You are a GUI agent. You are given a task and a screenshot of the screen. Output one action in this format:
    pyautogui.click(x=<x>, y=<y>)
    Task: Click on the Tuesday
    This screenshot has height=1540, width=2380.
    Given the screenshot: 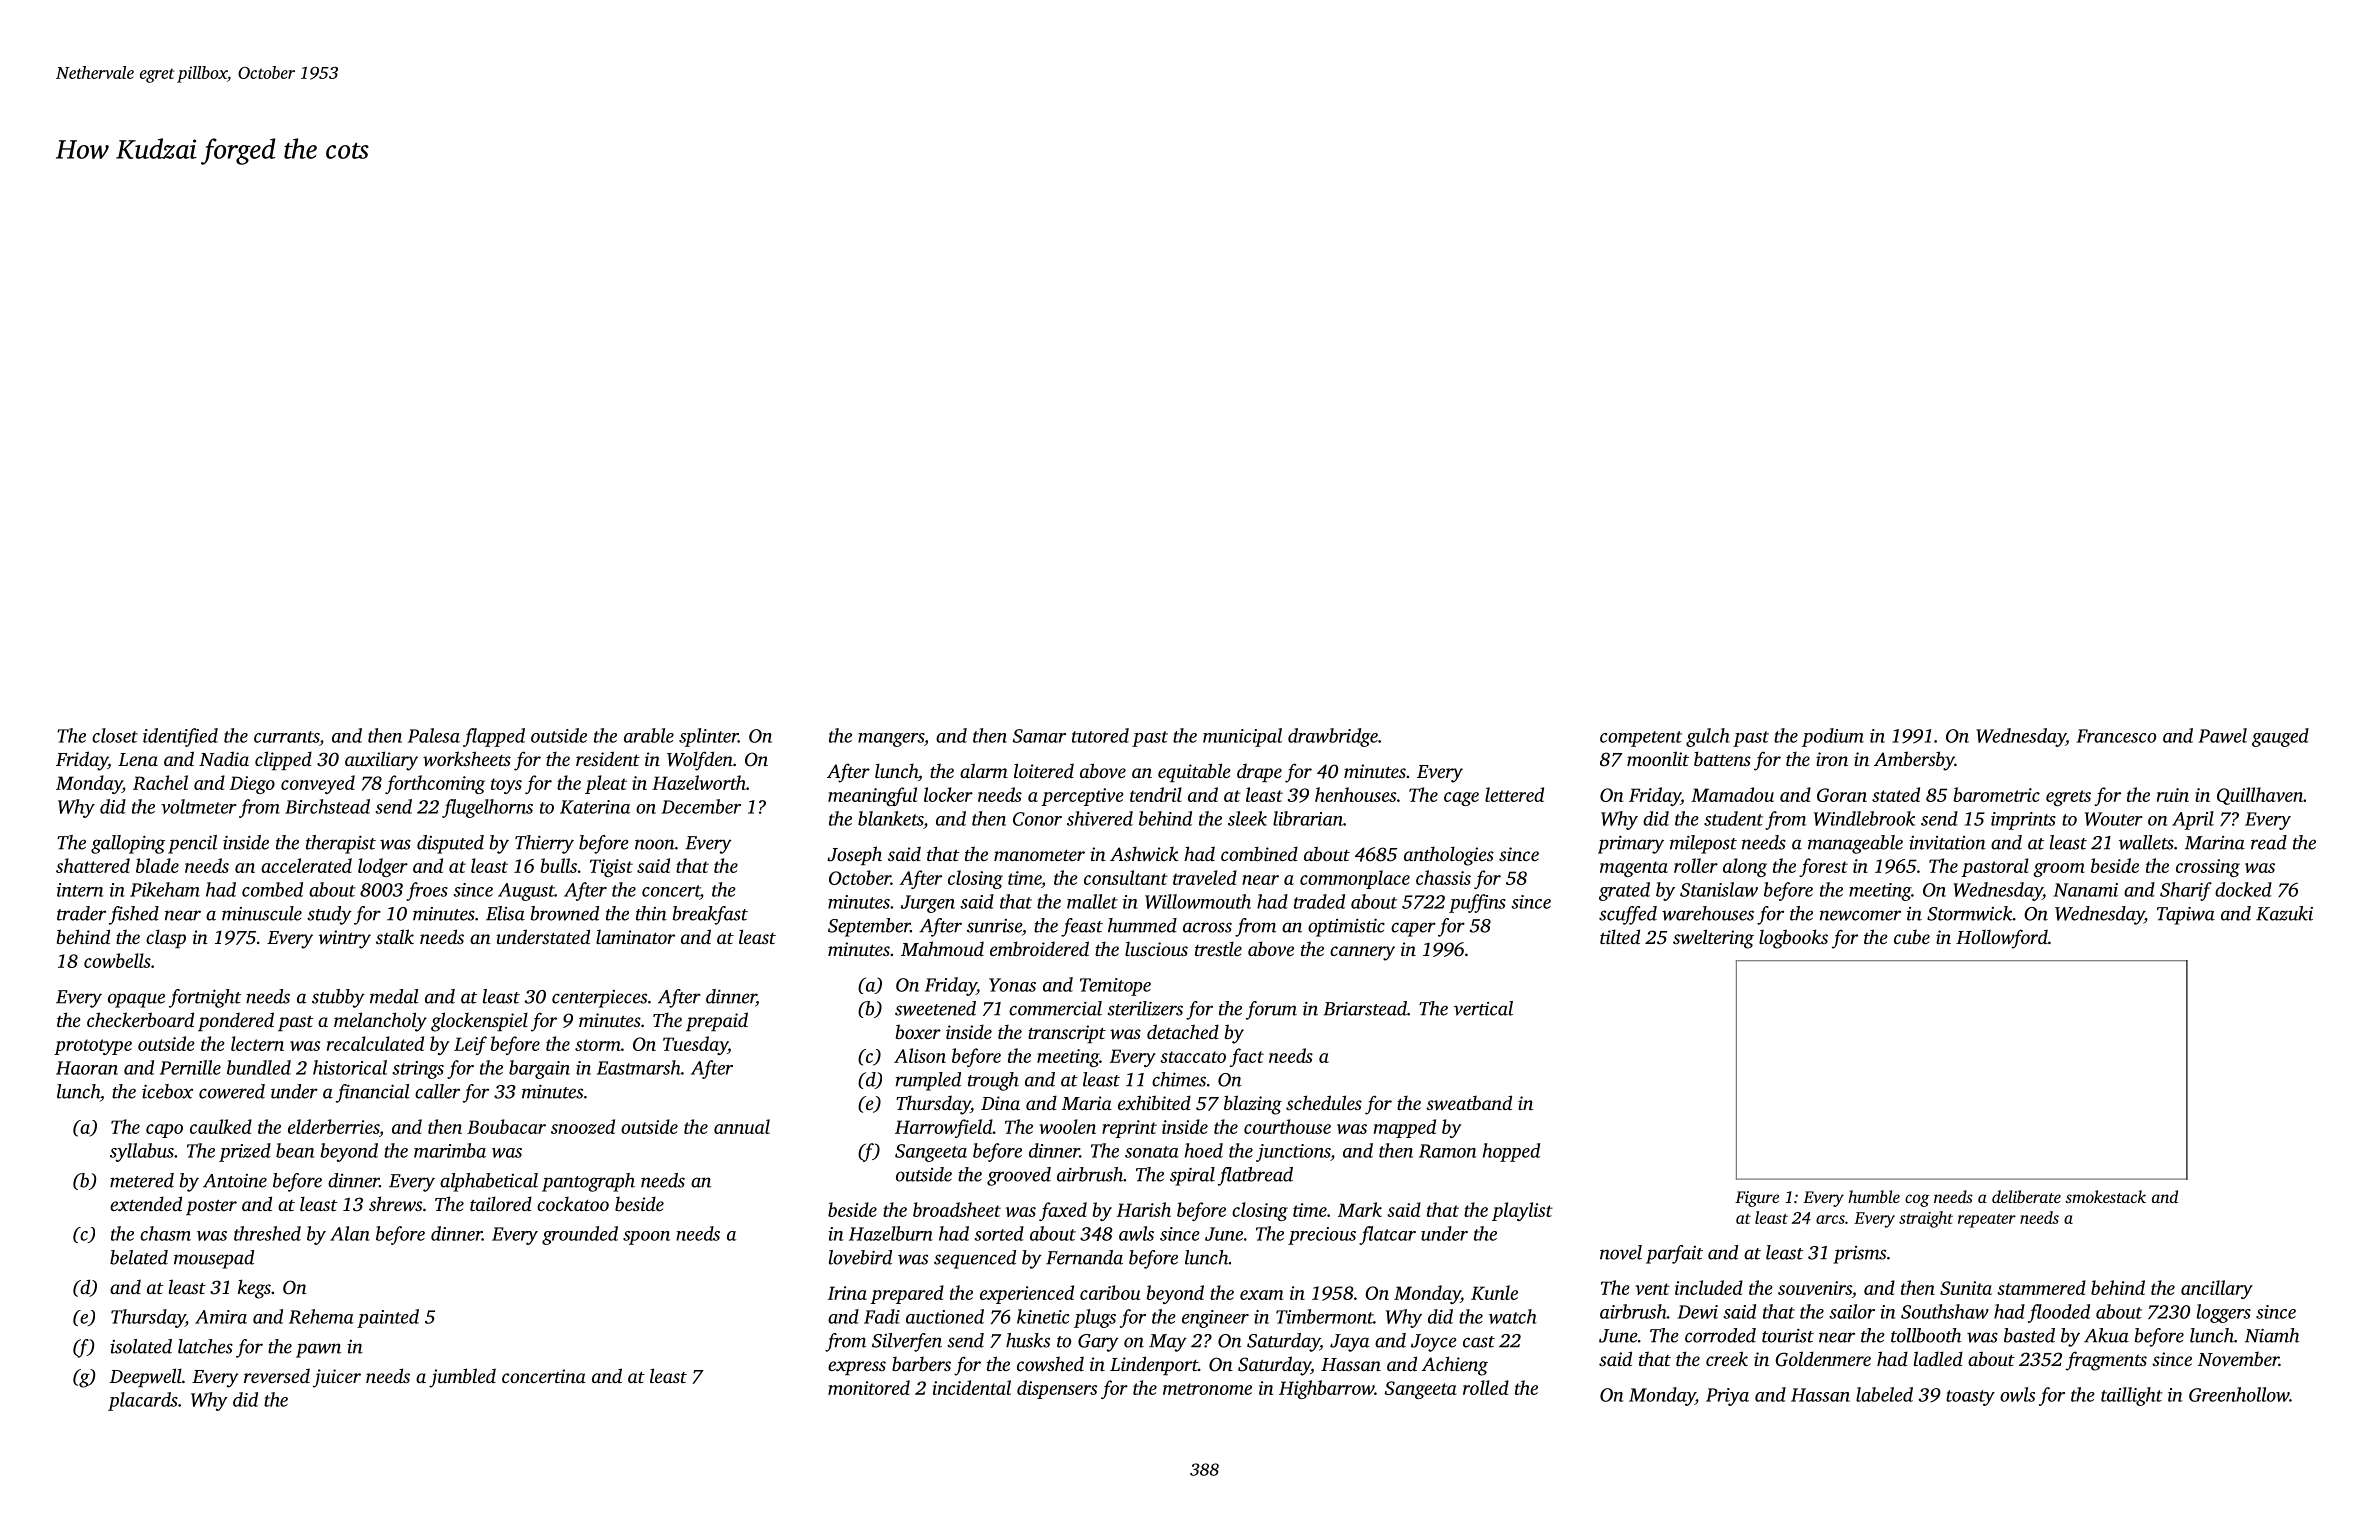 What is the action you would take?
    pyautogui.click(x=695, y=1045)
